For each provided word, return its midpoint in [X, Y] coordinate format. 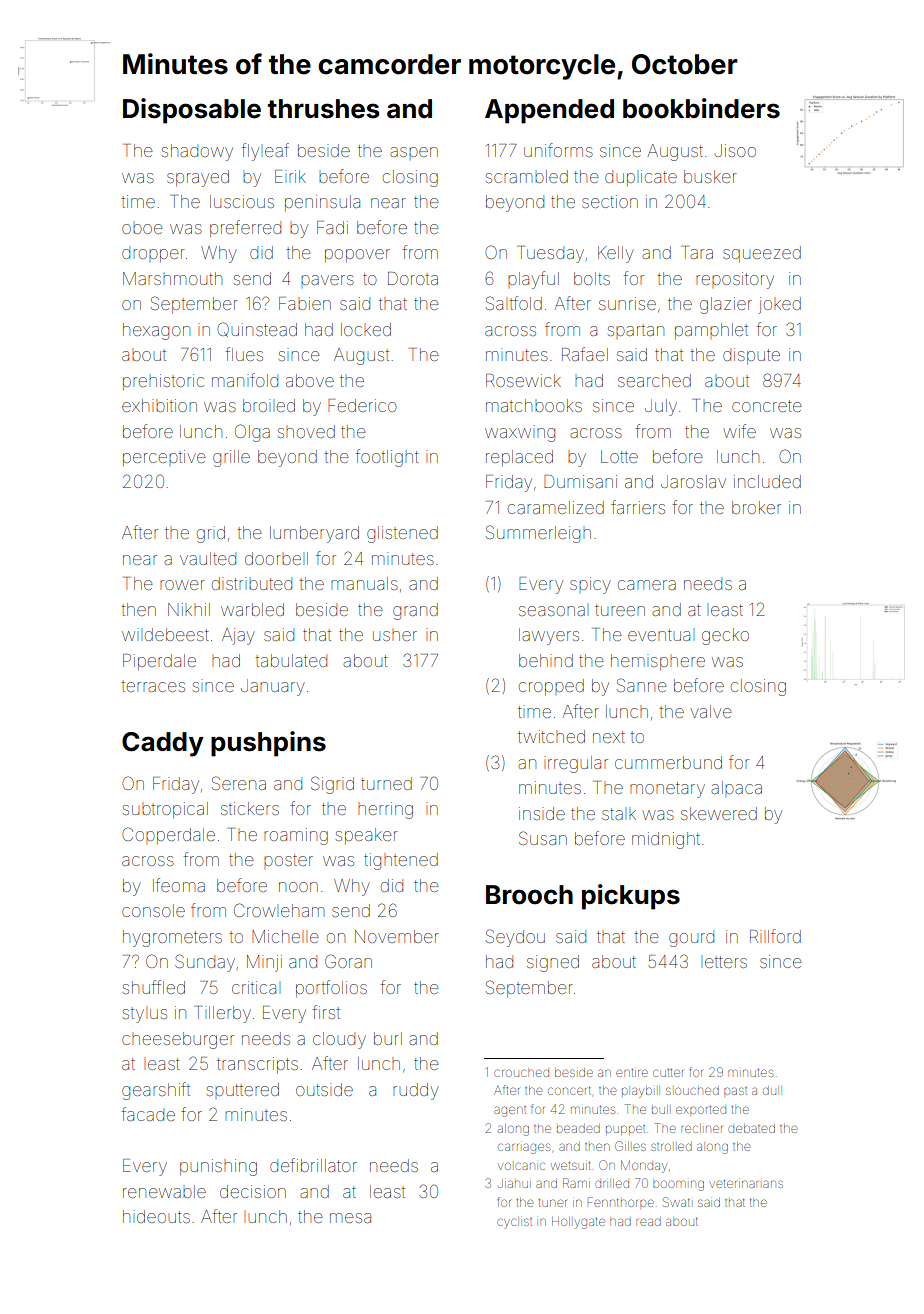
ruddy [416, 1091]
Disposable [192, 111]
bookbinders [701, 108]
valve [711, 711]
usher [395, 636]
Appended [549, 111]
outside [324, 1089]
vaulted [208, 558]
